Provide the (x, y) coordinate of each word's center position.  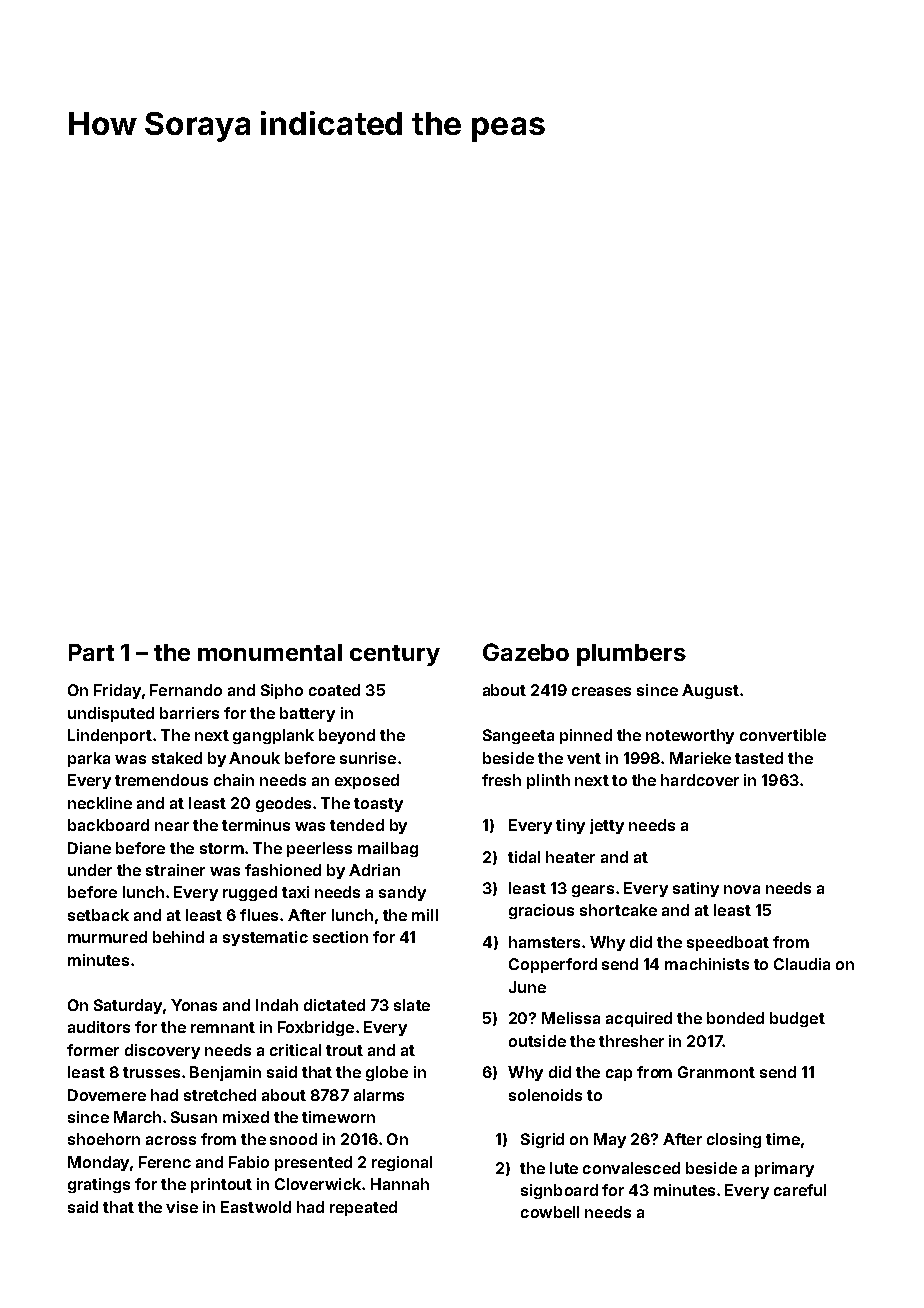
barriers (189, 713)
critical (295, 1050)
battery (307, 714)
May (610, 1140)
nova (742, 889)
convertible (783, 735)
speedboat (728, 943)
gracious (541, 911)
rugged (250, 893)
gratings (99, 1185)
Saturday (128, 1006)
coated (334, 690)
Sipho (282, 691)
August (710, 691)
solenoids (545, 1095)
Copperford (553, 965)
